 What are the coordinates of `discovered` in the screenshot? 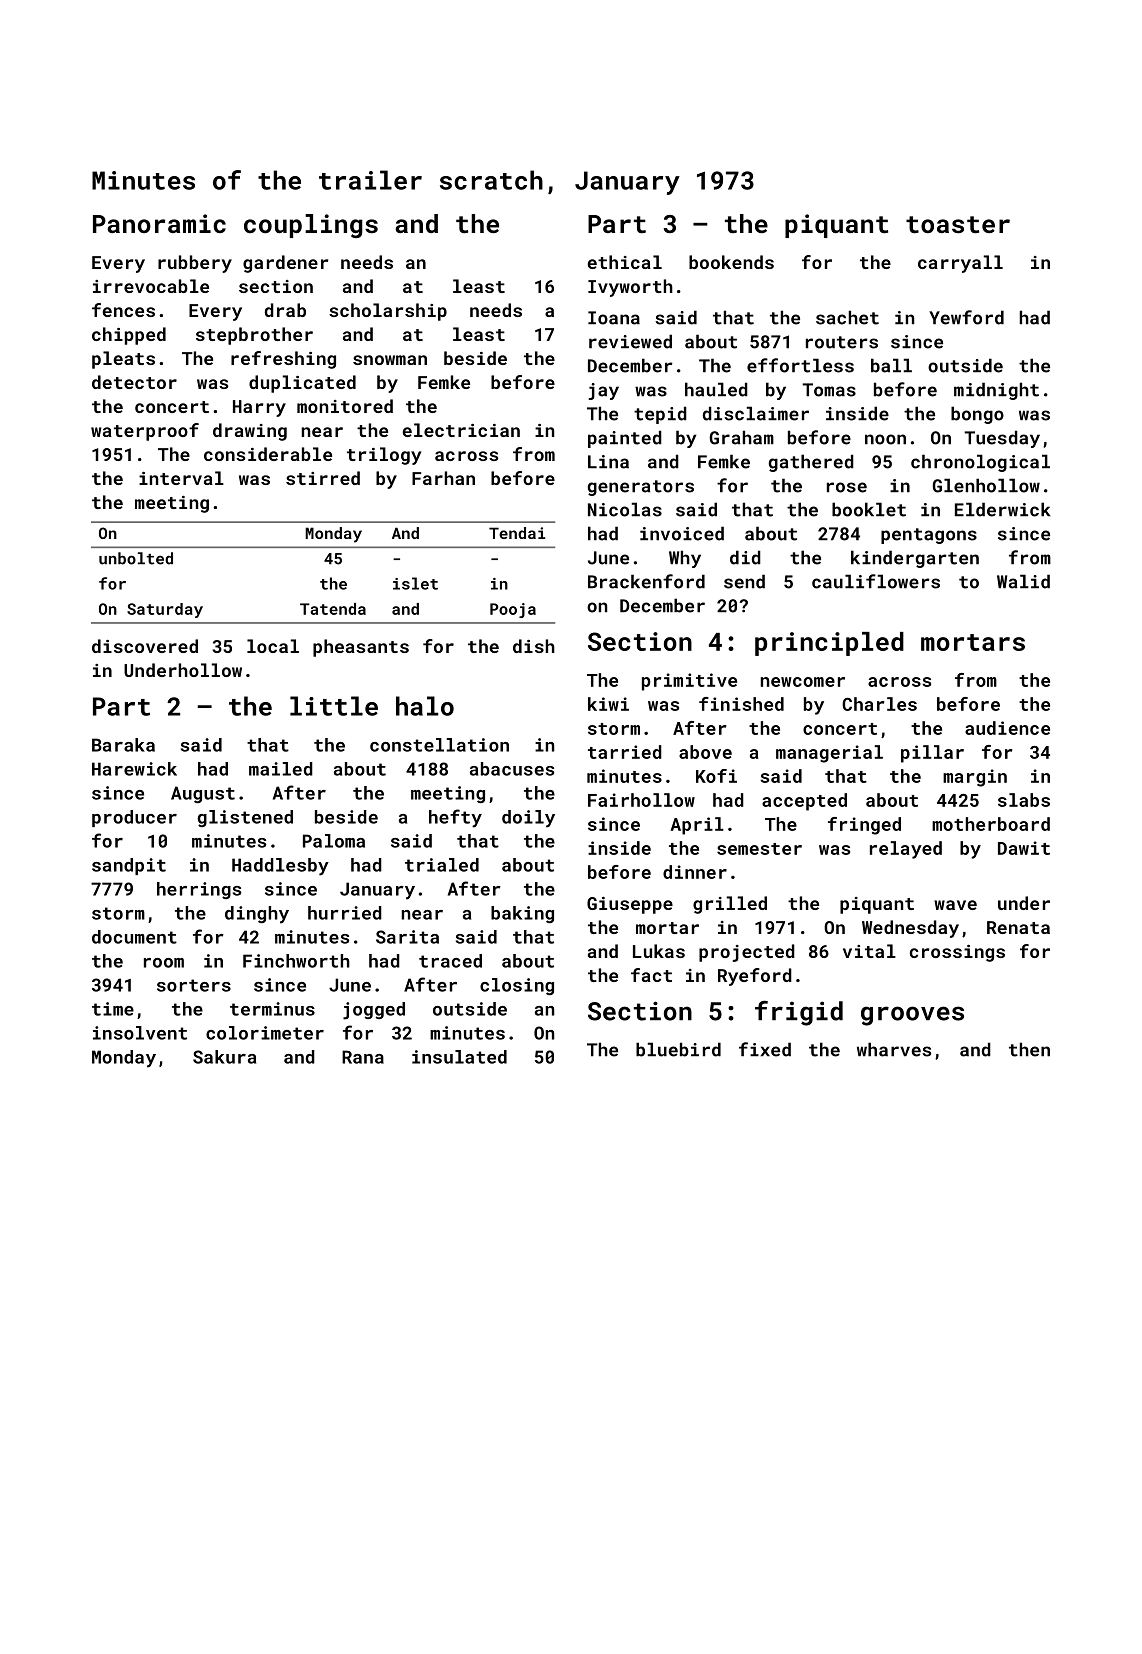 It's located at (145, 646).
